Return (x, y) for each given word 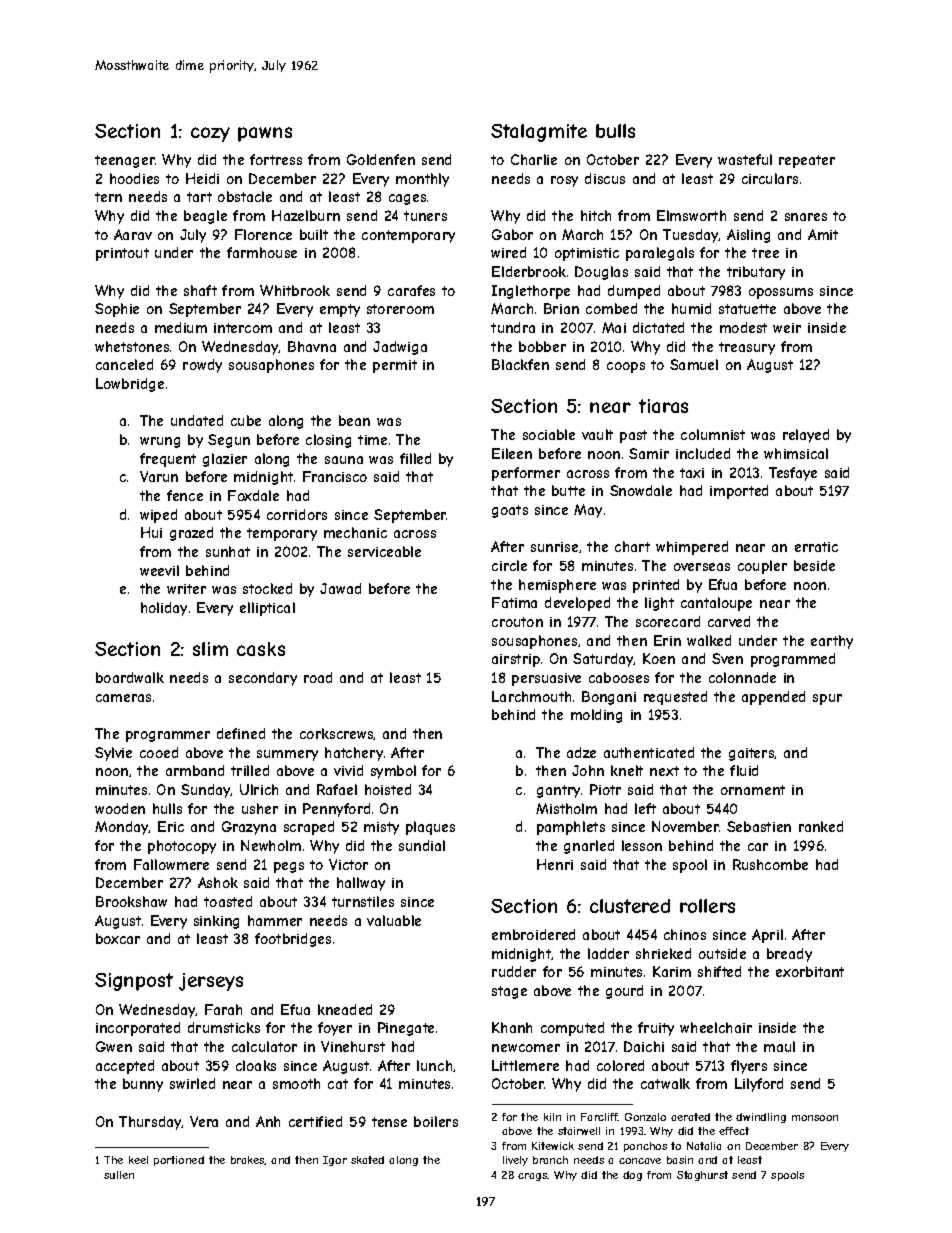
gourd (624, 992)
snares (806, 217)
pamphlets (571, 828)
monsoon (815, 1118)
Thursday (150, 1123)
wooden (120, 808)
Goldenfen (381, 159)
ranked (821, 826)
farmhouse (262, 252)
